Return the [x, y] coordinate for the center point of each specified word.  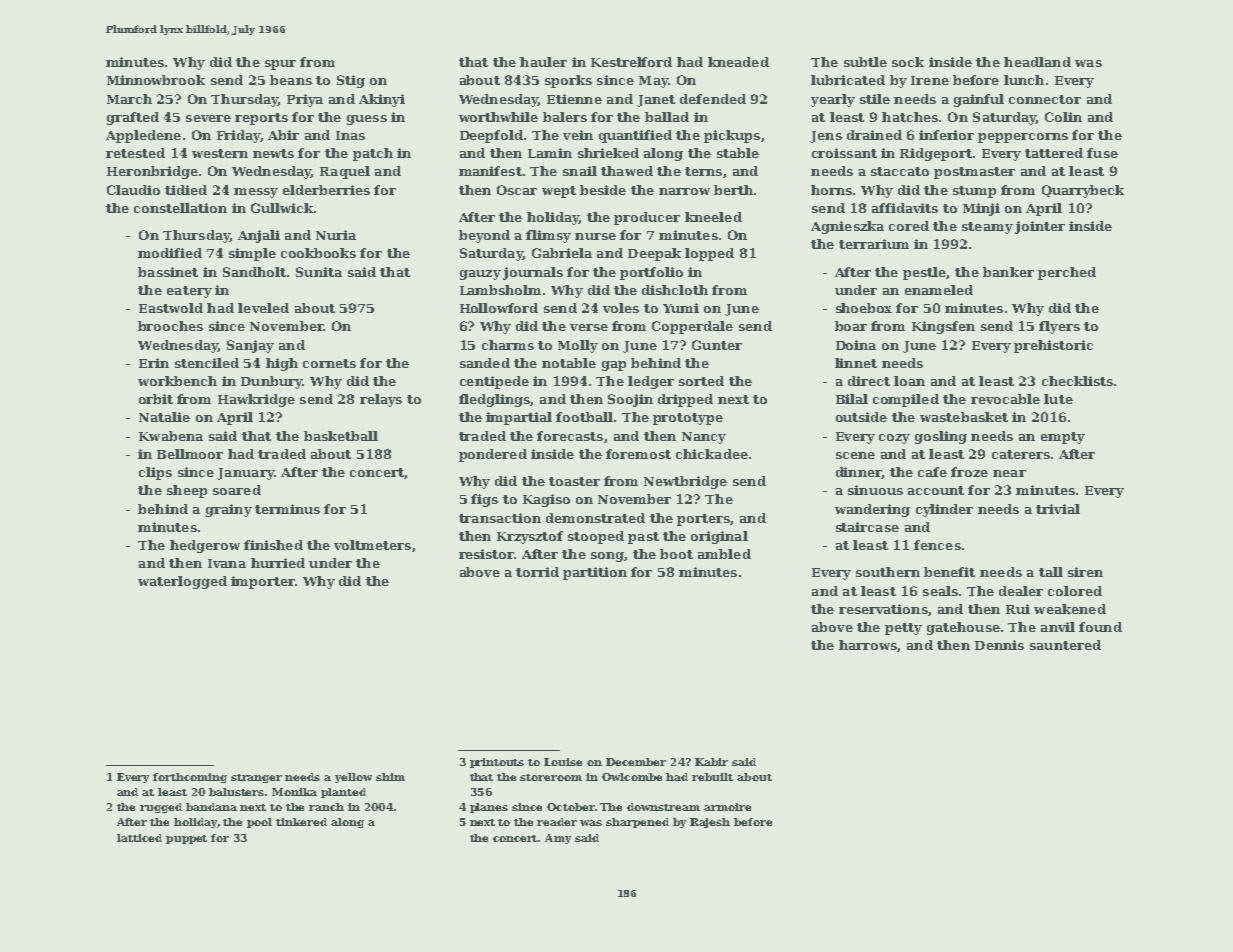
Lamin [550, 153]
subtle [865, 62]
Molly [578, 346]
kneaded [738, 62]
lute [1058, 399]
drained [874, 135]
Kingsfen [943, 327]
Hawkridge [256, 400]
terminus [287, 509]
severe [208, 118]
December [636, 762]
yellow [353, 778]
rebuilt [712, 777]
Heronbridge [152, 172]
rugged [161, 808]
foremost [638, 454]
